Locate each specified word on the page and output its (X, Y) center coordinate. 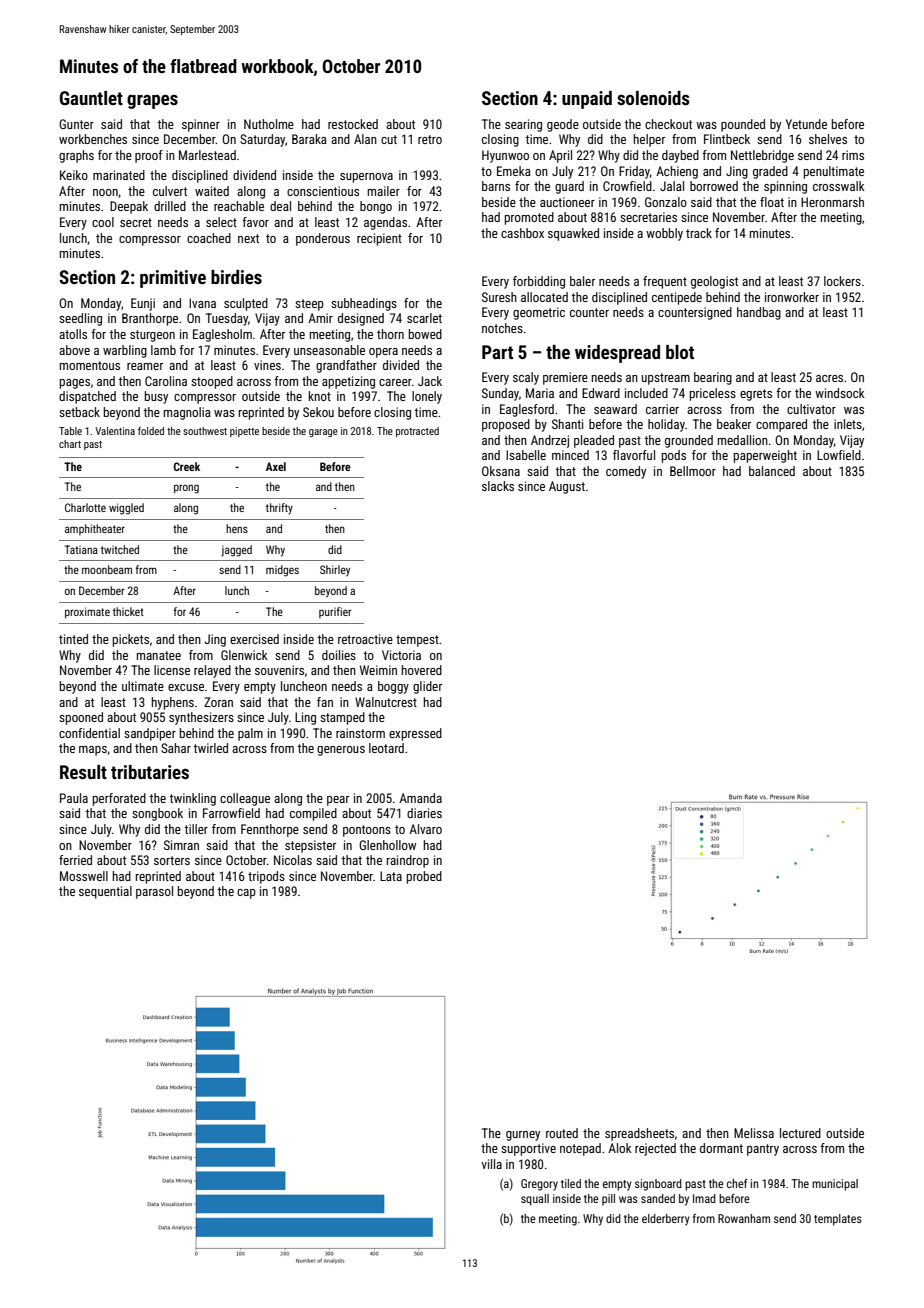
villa (491, 1164)
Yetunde (806, 124)
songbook (157, 814)
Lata (391, 876)
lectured (800, 1133)
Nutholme (269, 124)
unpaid (587, 100)
